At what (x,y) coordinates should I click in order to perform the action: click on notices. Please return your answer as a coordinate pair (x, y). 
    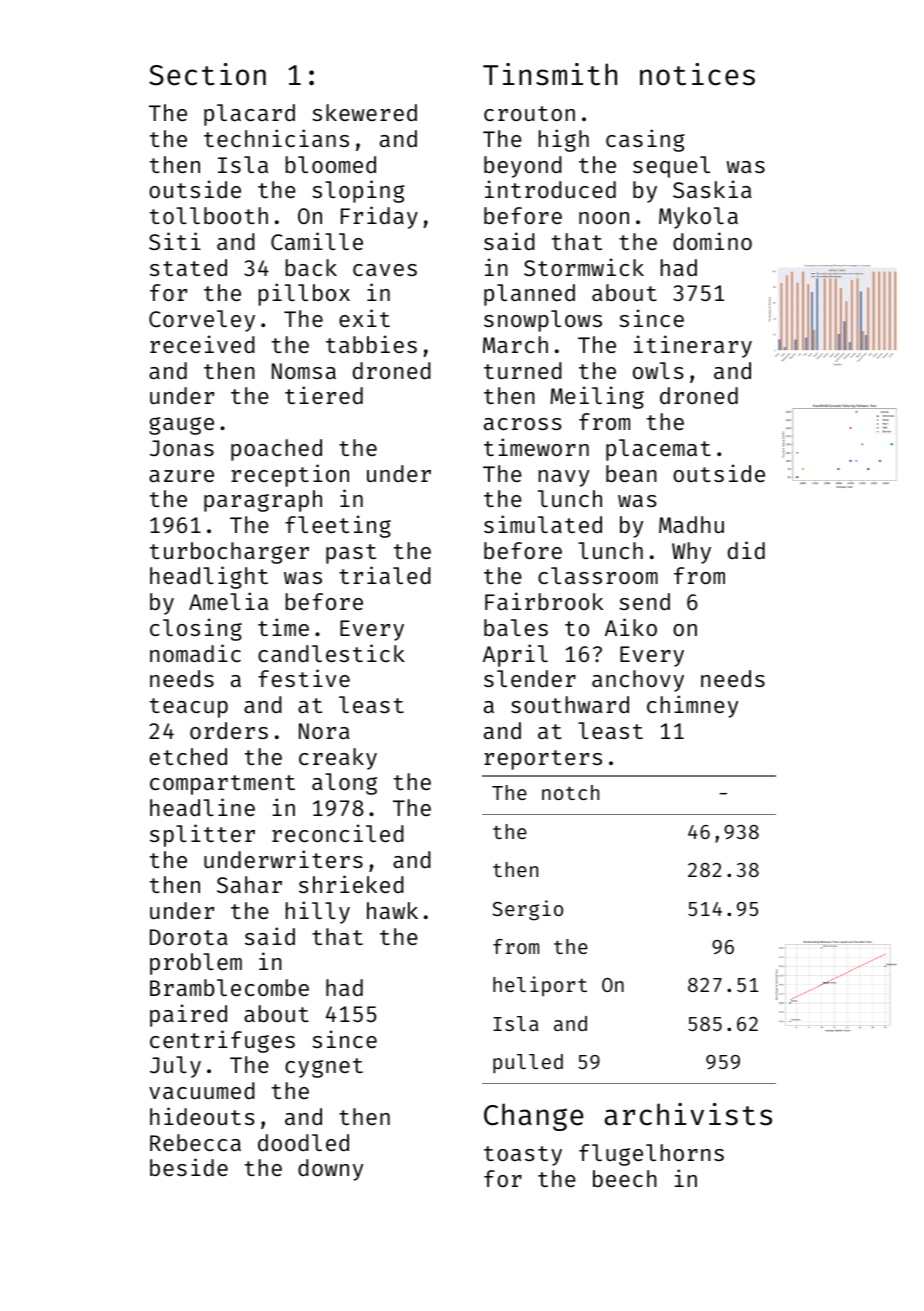
    Looking at the image, I should click on (697, 74).
